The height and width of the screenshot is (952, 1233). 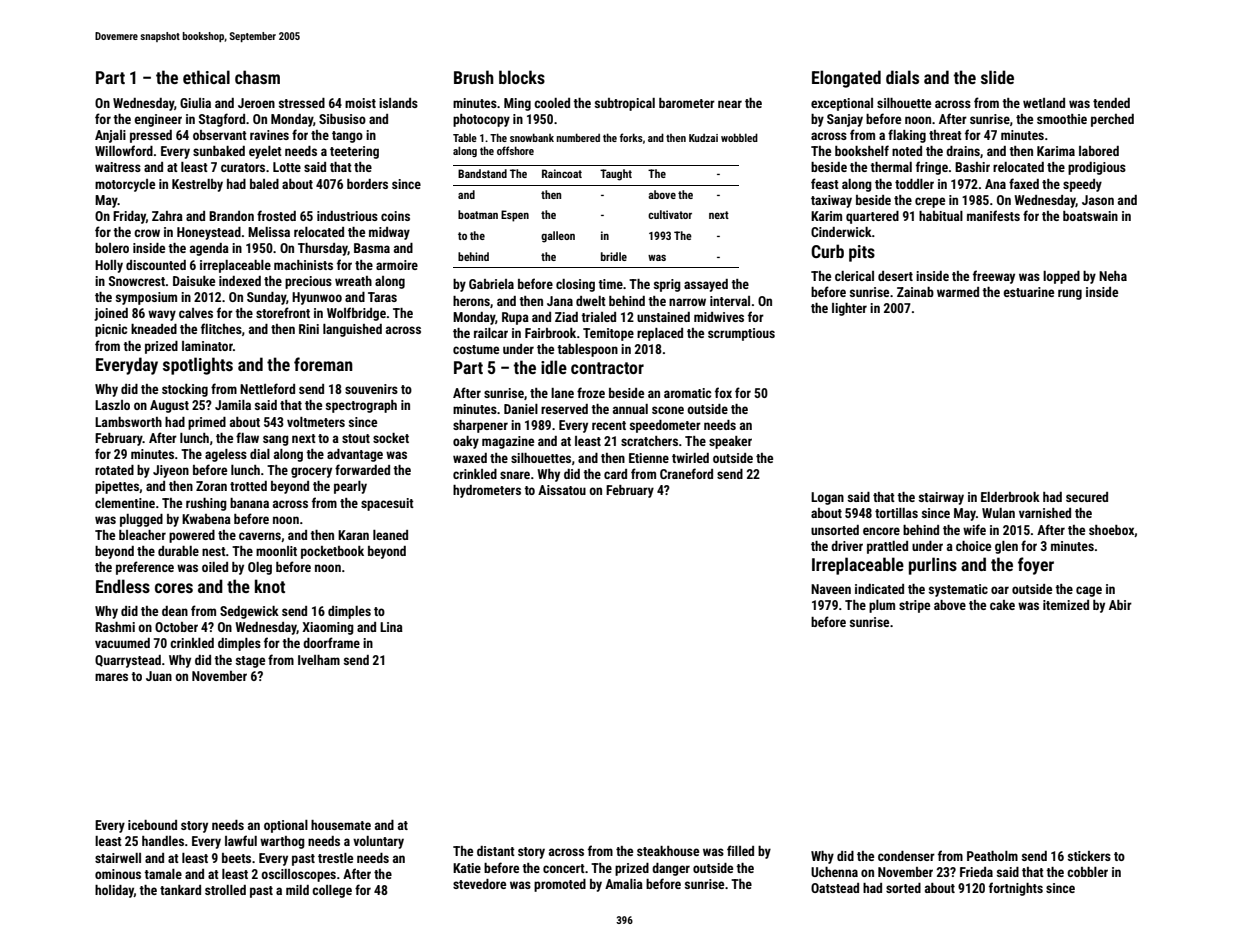 I want to click on drains, so click(x=963, y=151).
